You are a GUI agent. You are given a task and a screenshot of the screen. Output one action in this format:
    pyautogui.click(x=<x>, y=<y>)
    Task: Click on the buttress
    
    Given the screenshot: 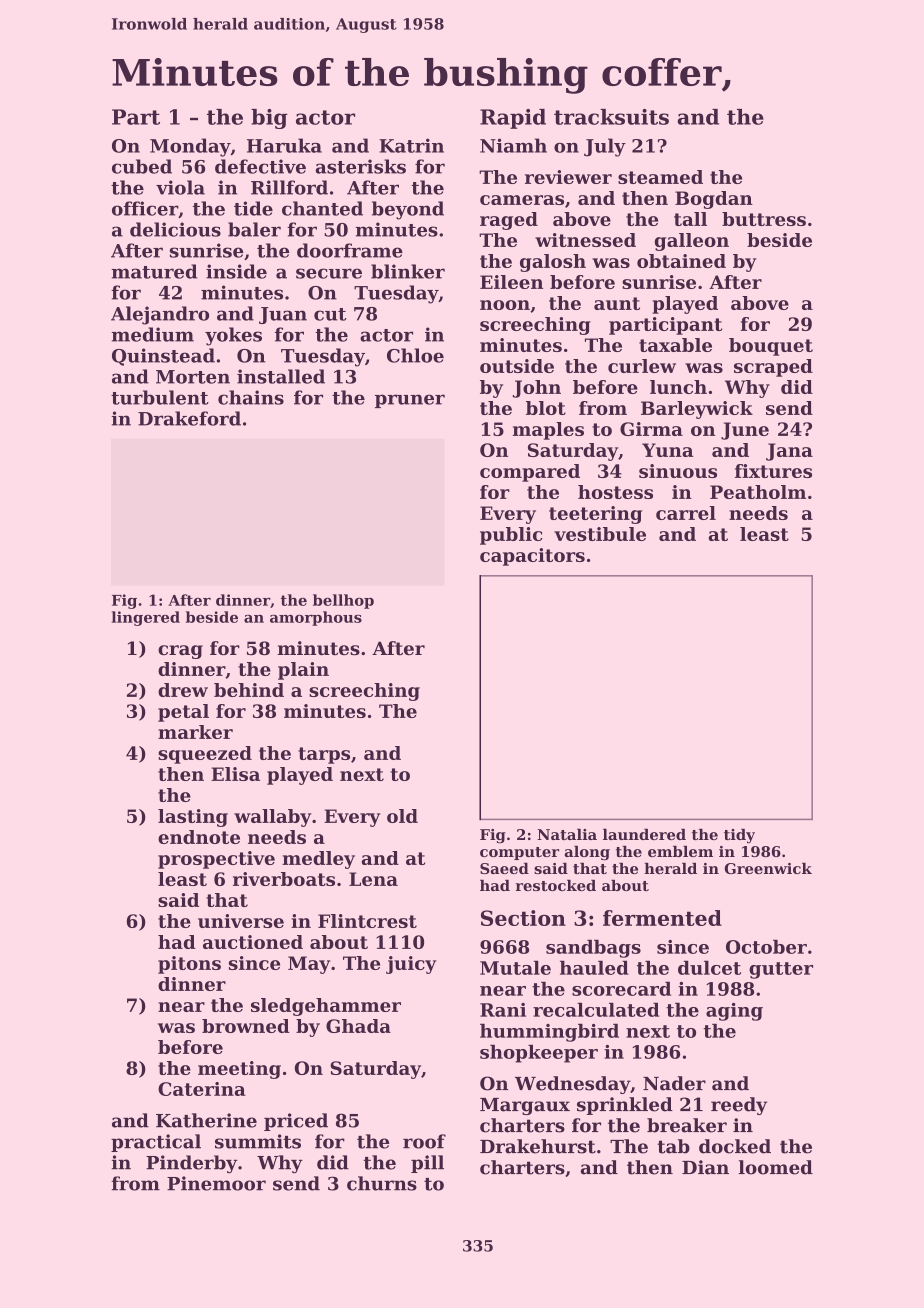 What is the action you would take?
    pyautogui.click(x=764, y=219)
